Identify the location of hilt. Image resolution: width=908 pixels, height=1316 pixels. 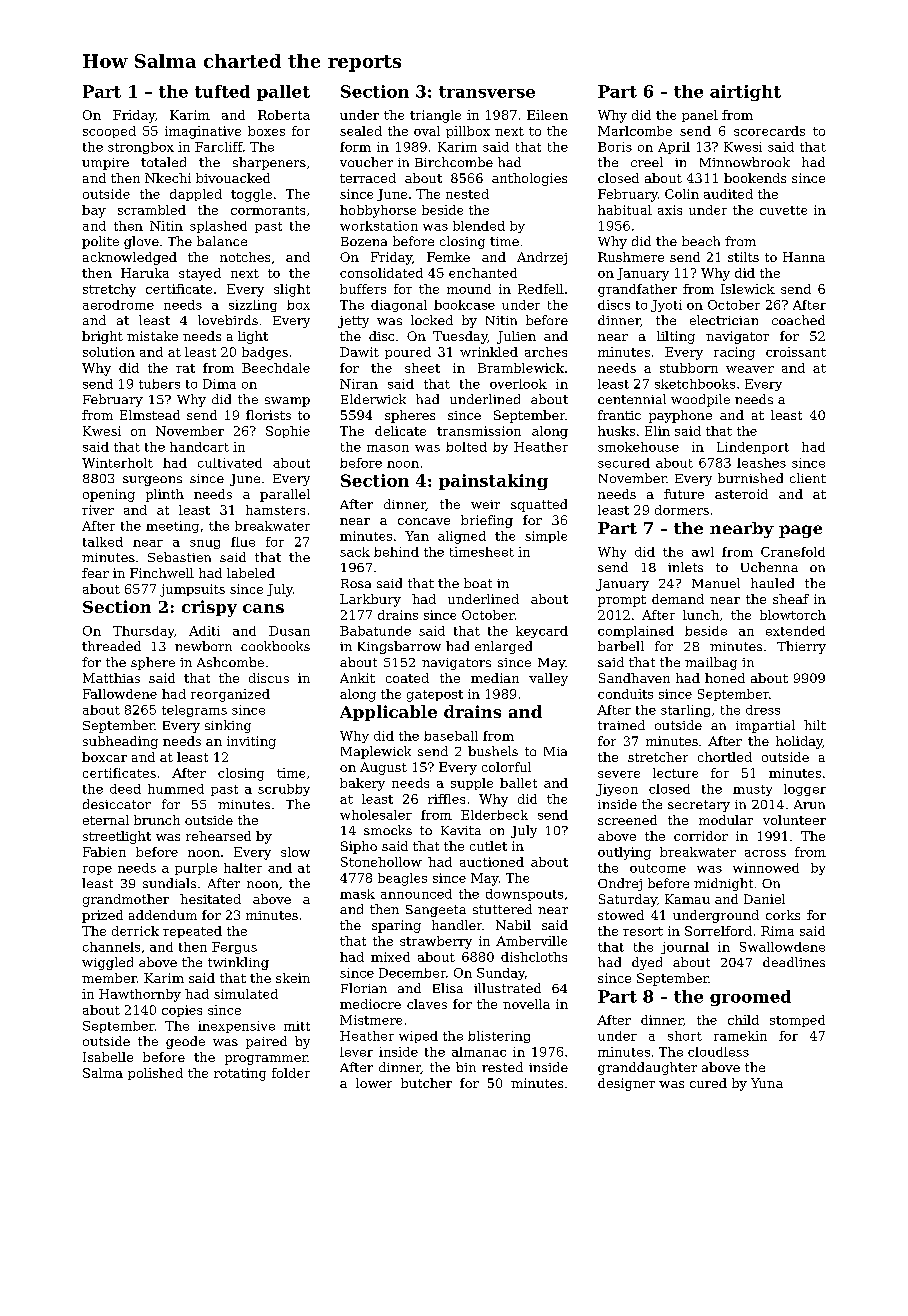
(815, 725).
